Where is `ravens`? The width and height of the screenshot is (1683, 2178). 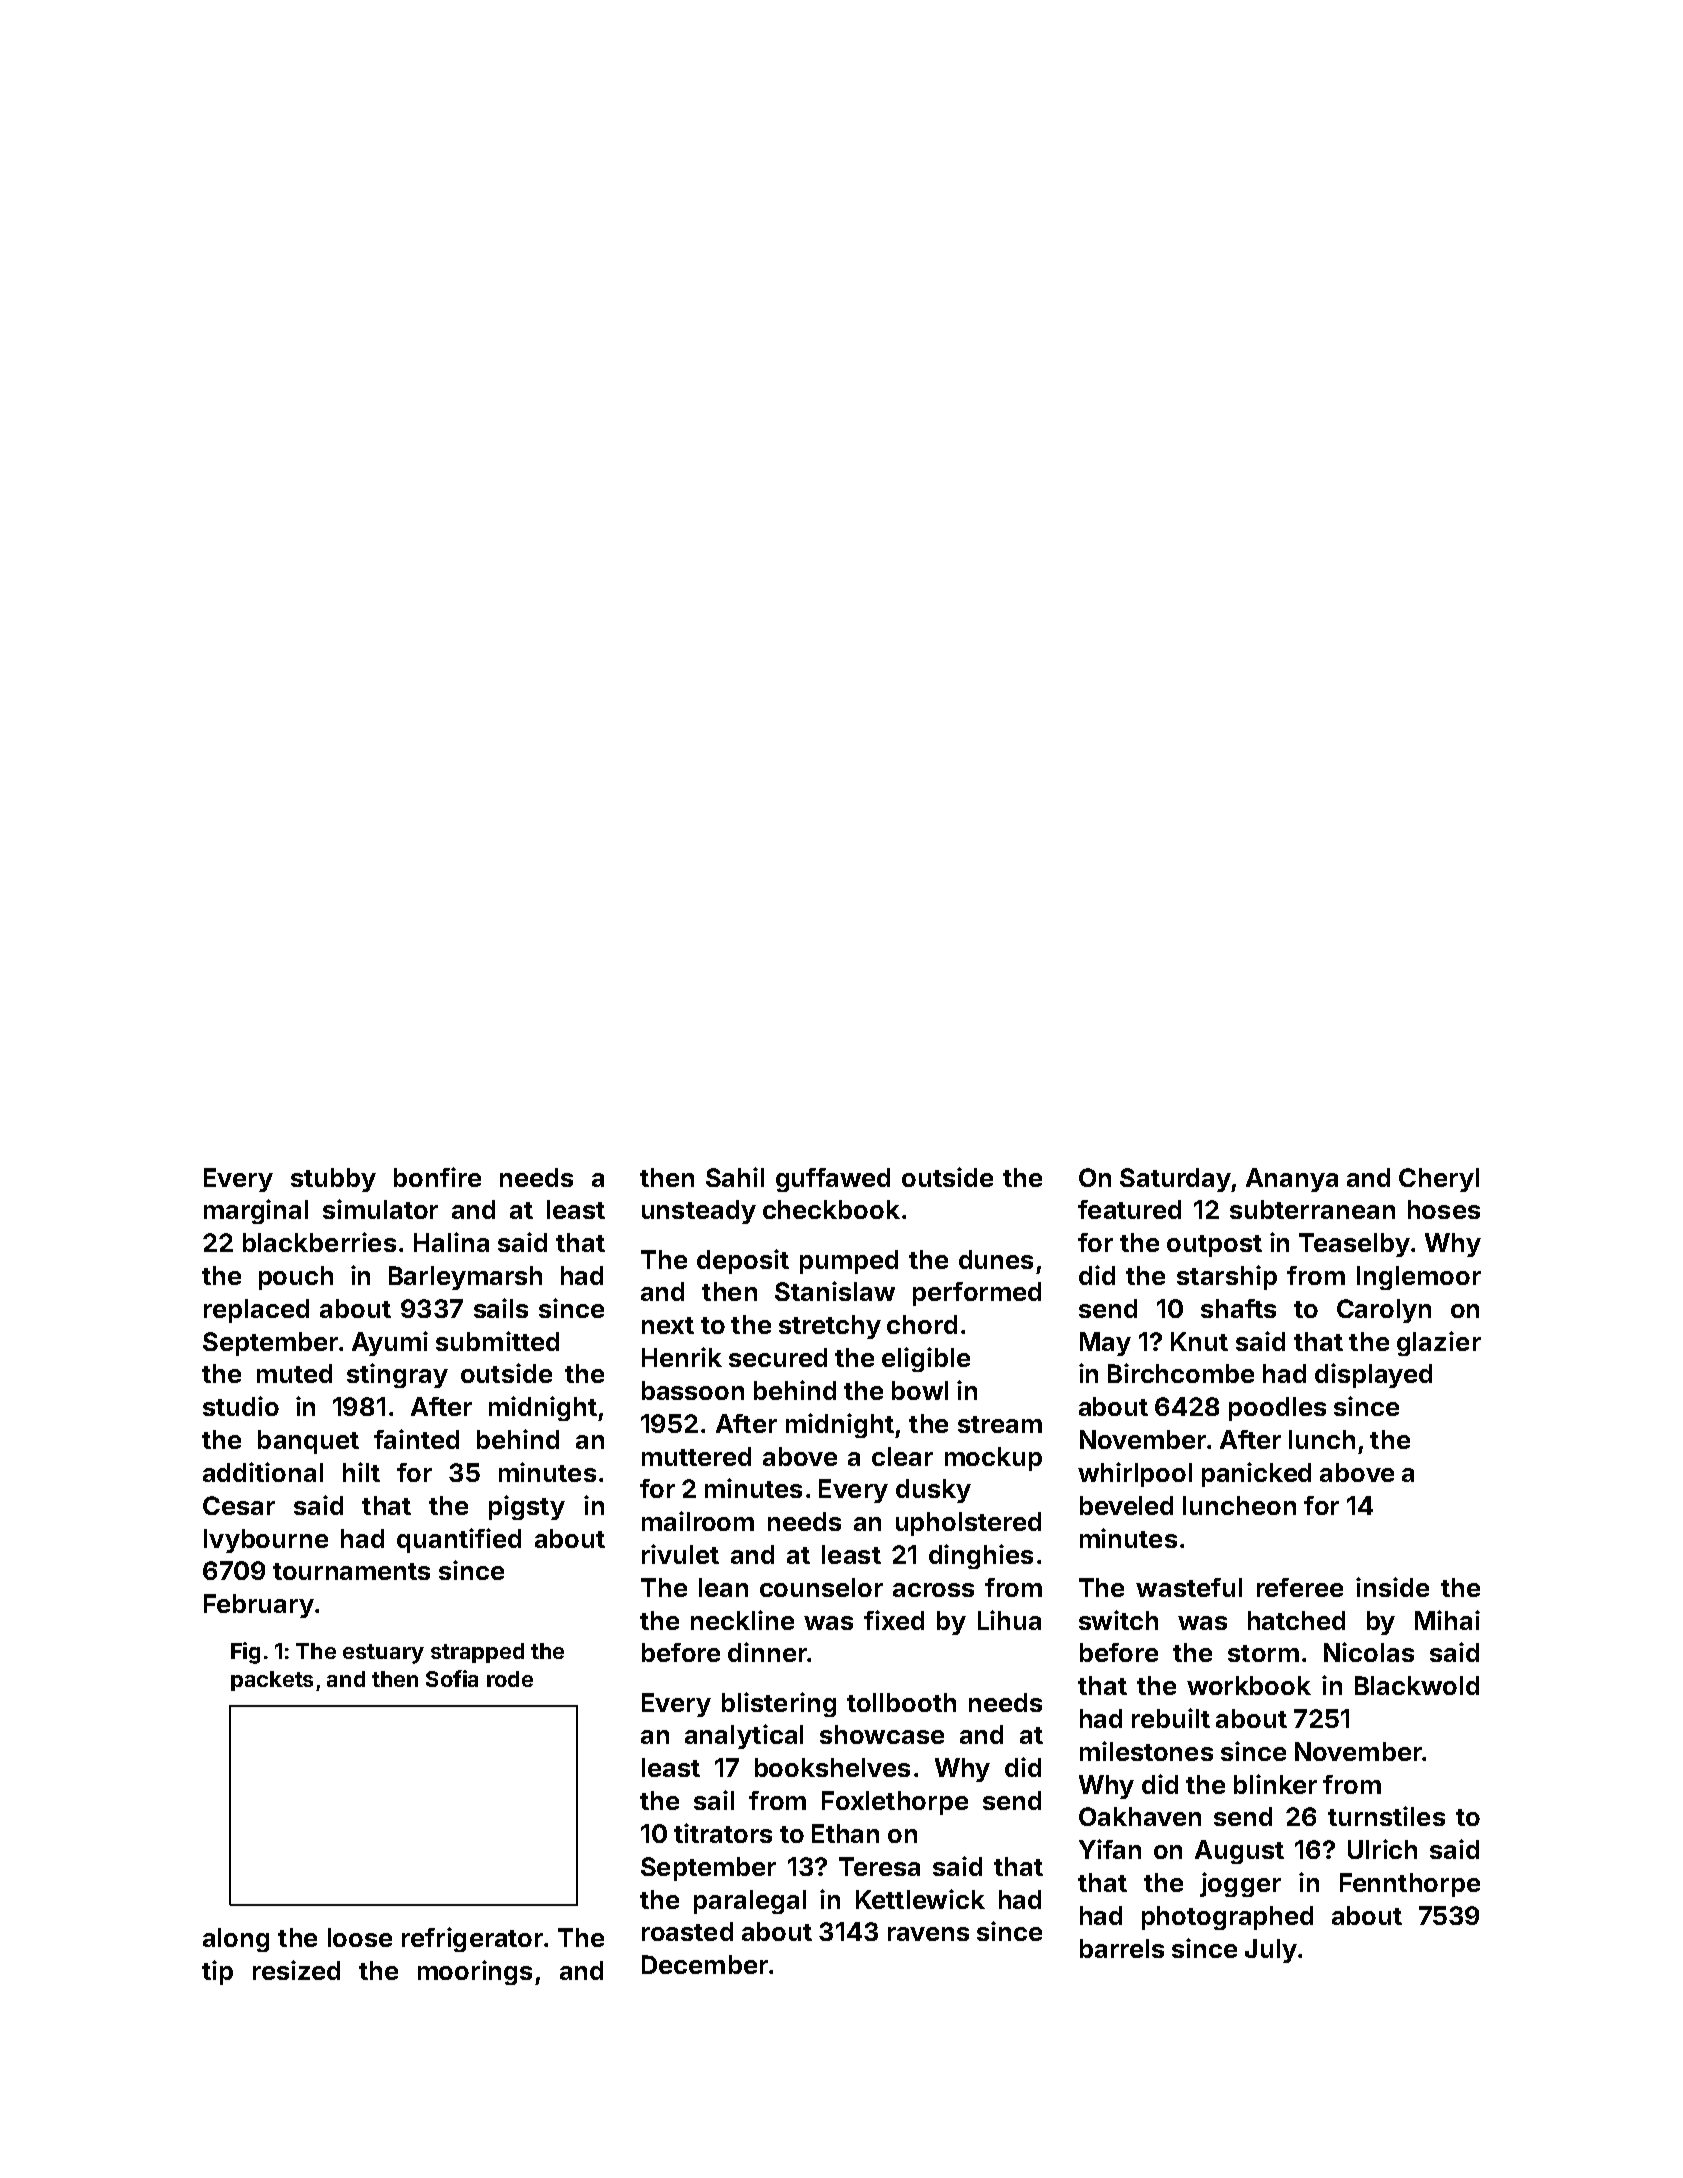
ravens is located at coordinates (928, 1934).
